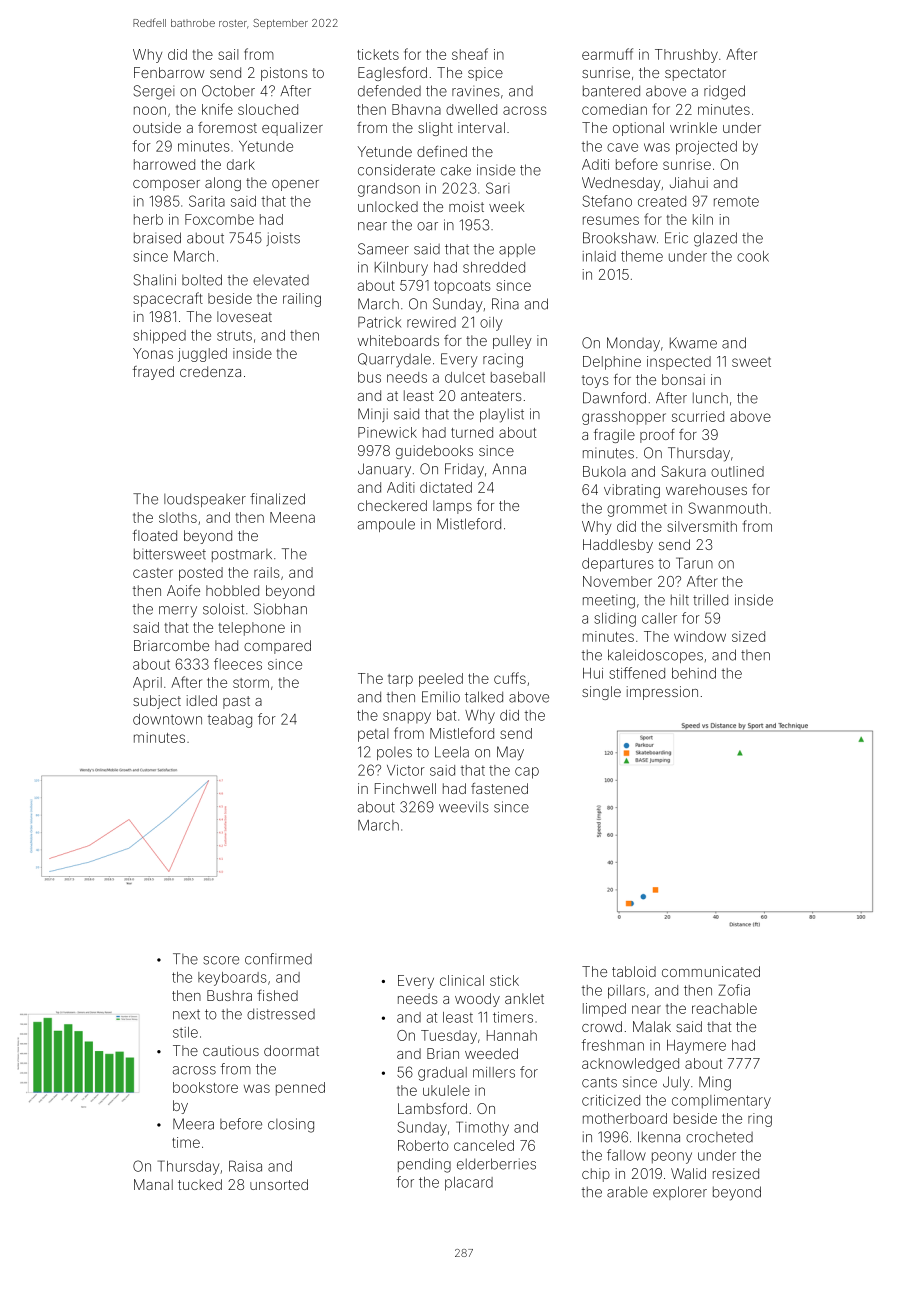 The width and height of the screenshot is (908, 1316). What do you see at coordinates (205, 500) in the screenshot?
I see `loudspeaker` at bounding box center [205, 500].
